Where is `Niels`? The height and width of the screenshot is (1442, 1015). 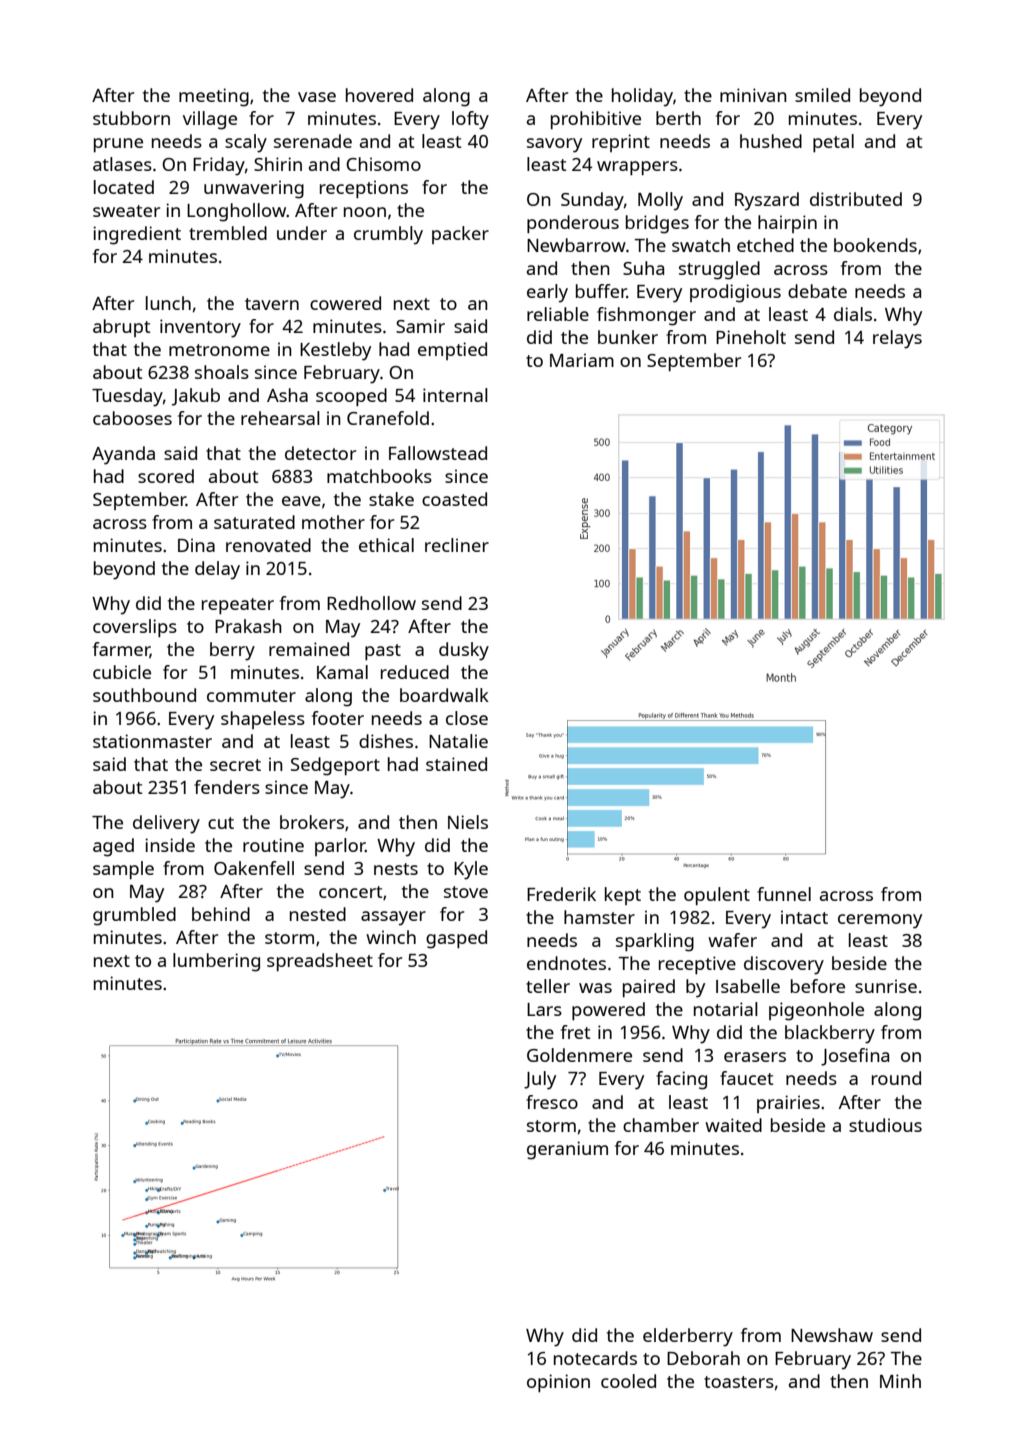
Niels is located at coordinates (468, 822).
